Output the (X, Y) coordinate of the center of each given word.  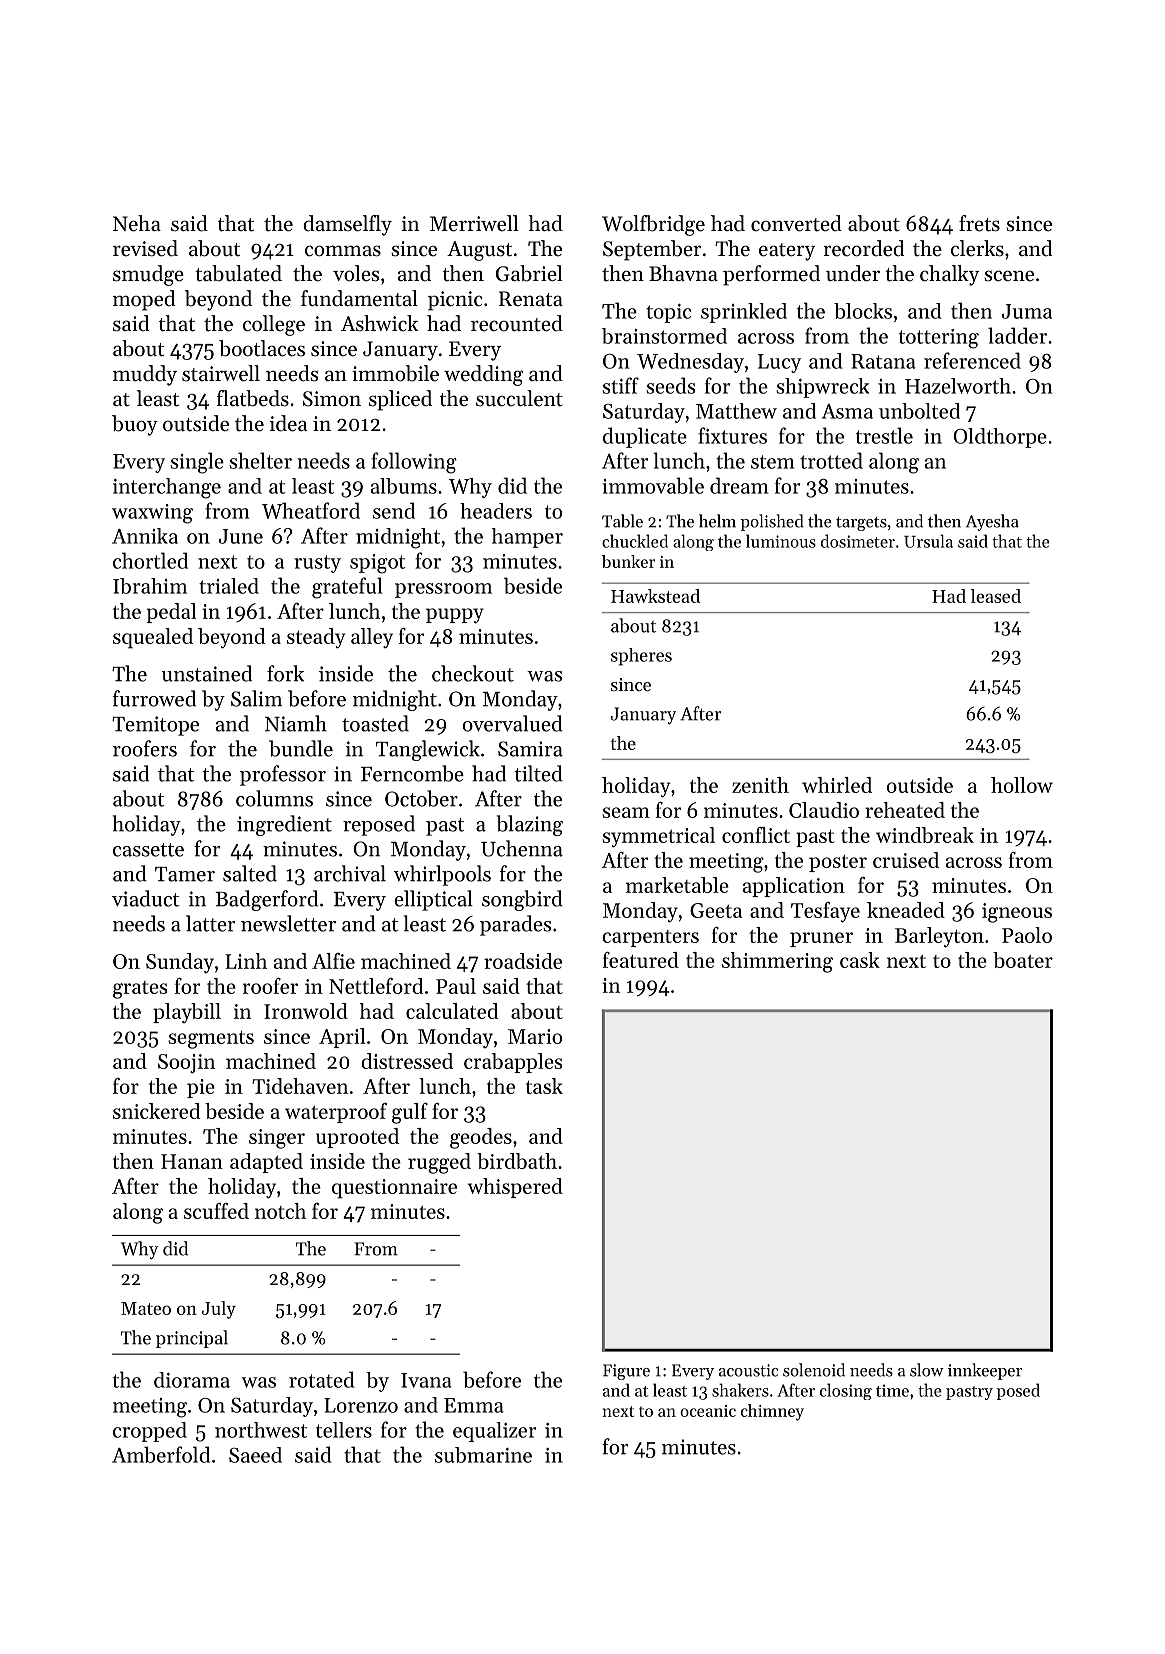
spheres (641, 657)
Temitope (155, 726)
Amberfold (161, 1454)
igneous (1017, 913)
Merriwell (474, 223)
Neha (137, 223)
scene (1009, 276)
